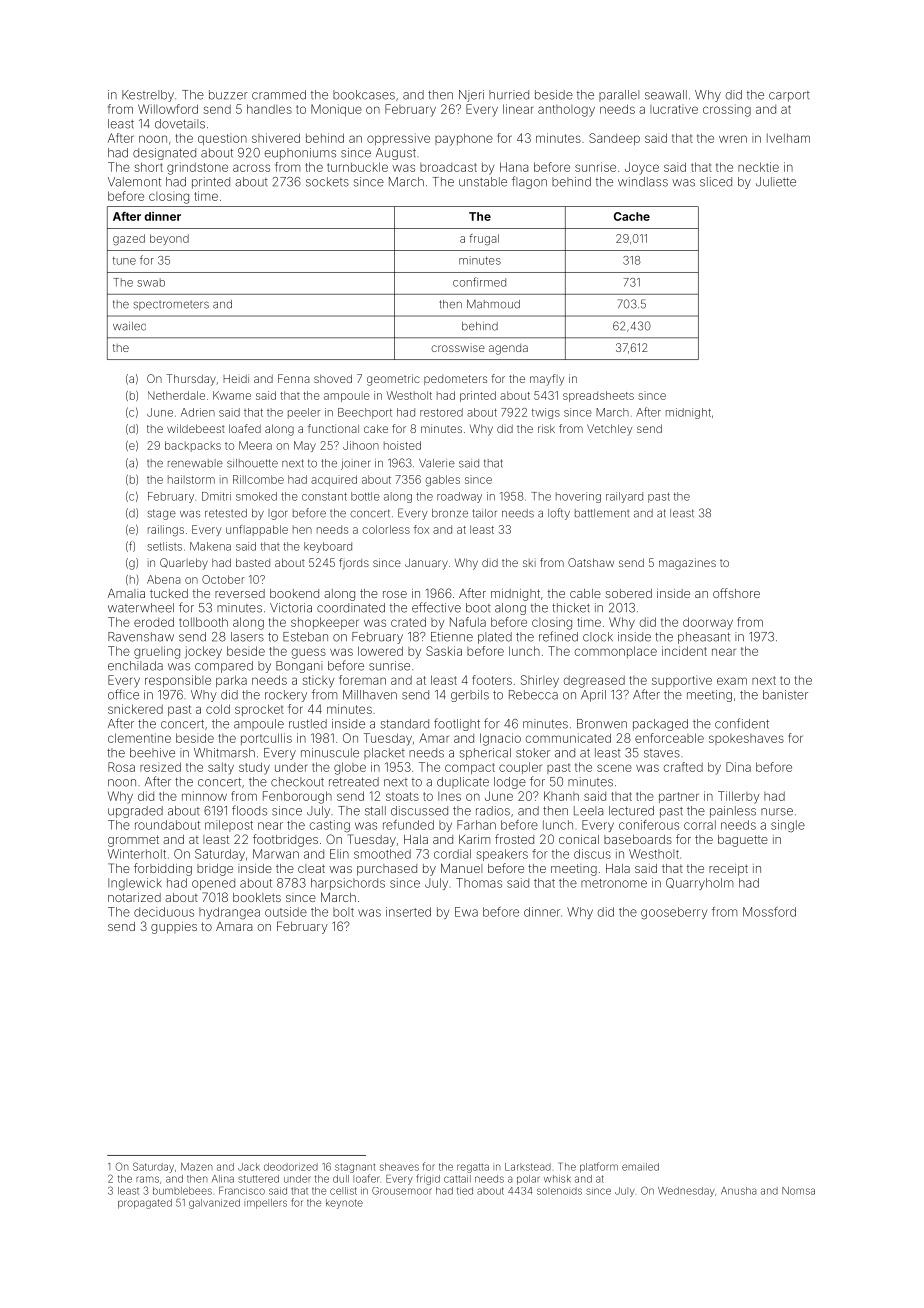 The height and width of the screenshot is (1308, 924). Describe the element at coordinates (493, 811) in the screenshot. I see `radios` at that location.
